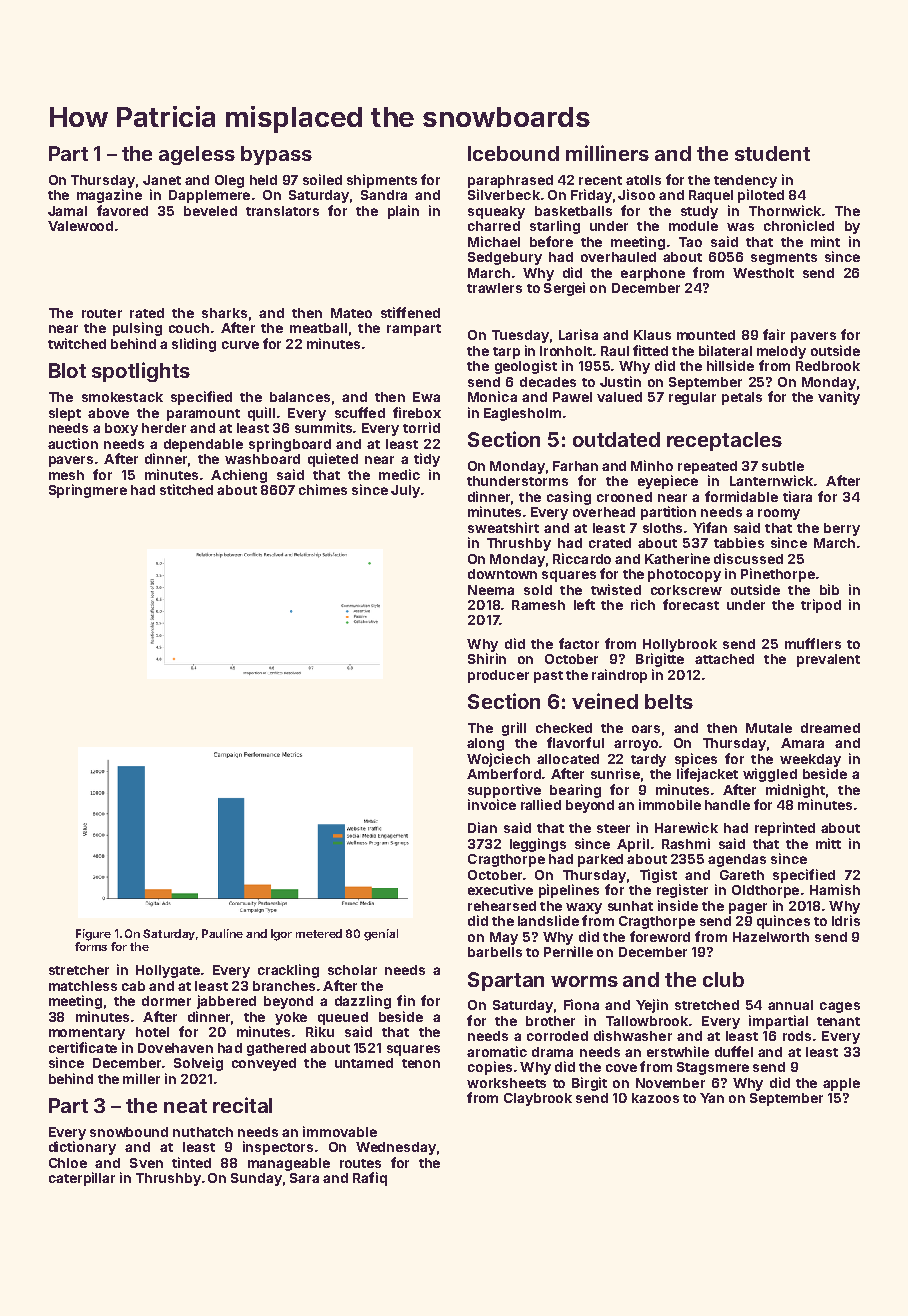  I want to click on annual, so click(790, 1005).
